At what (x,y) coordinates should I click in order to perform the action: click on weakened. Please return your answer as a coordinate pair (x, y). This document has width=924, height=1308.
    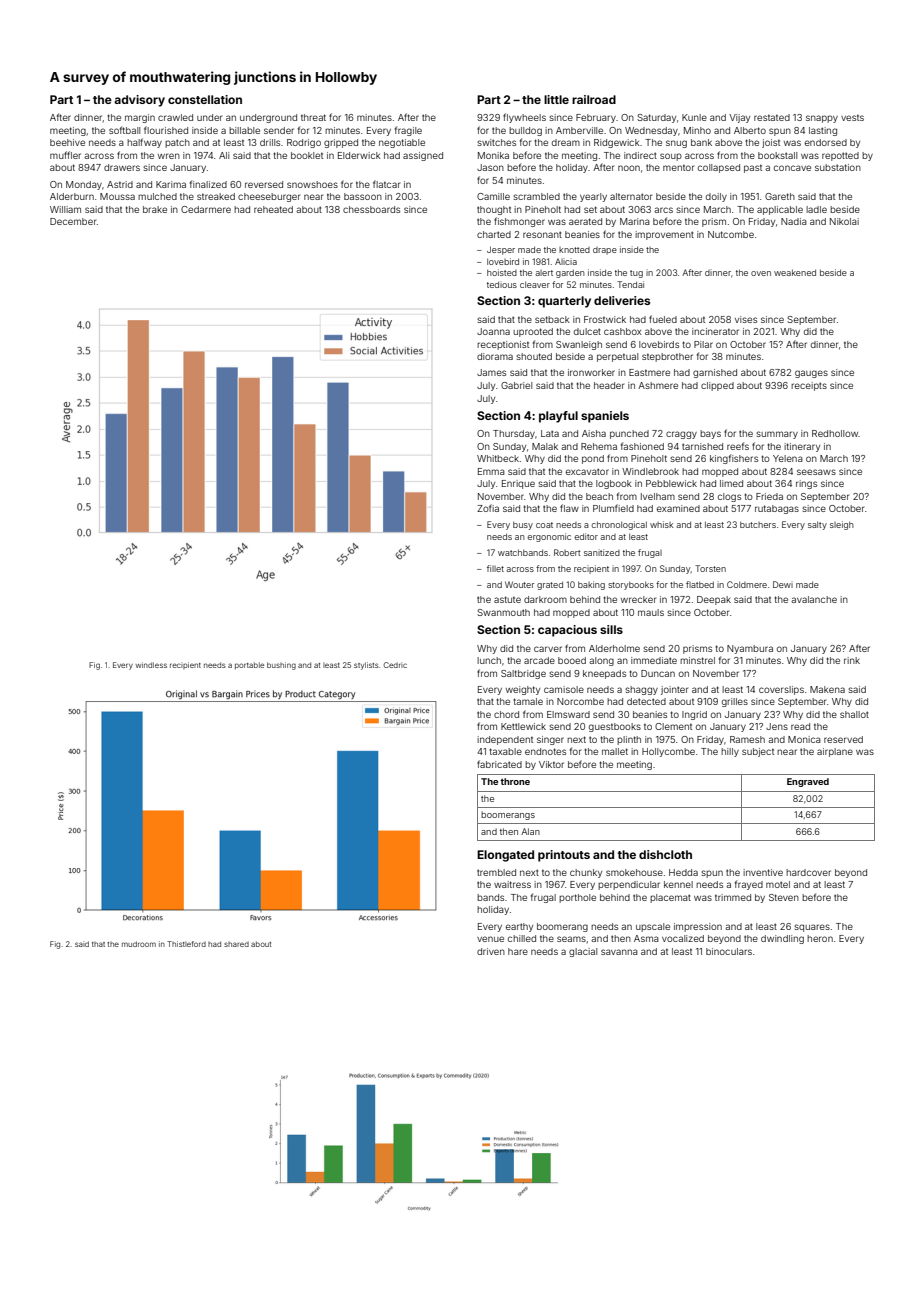
    Looking at the image, I should click on (795, 272).
